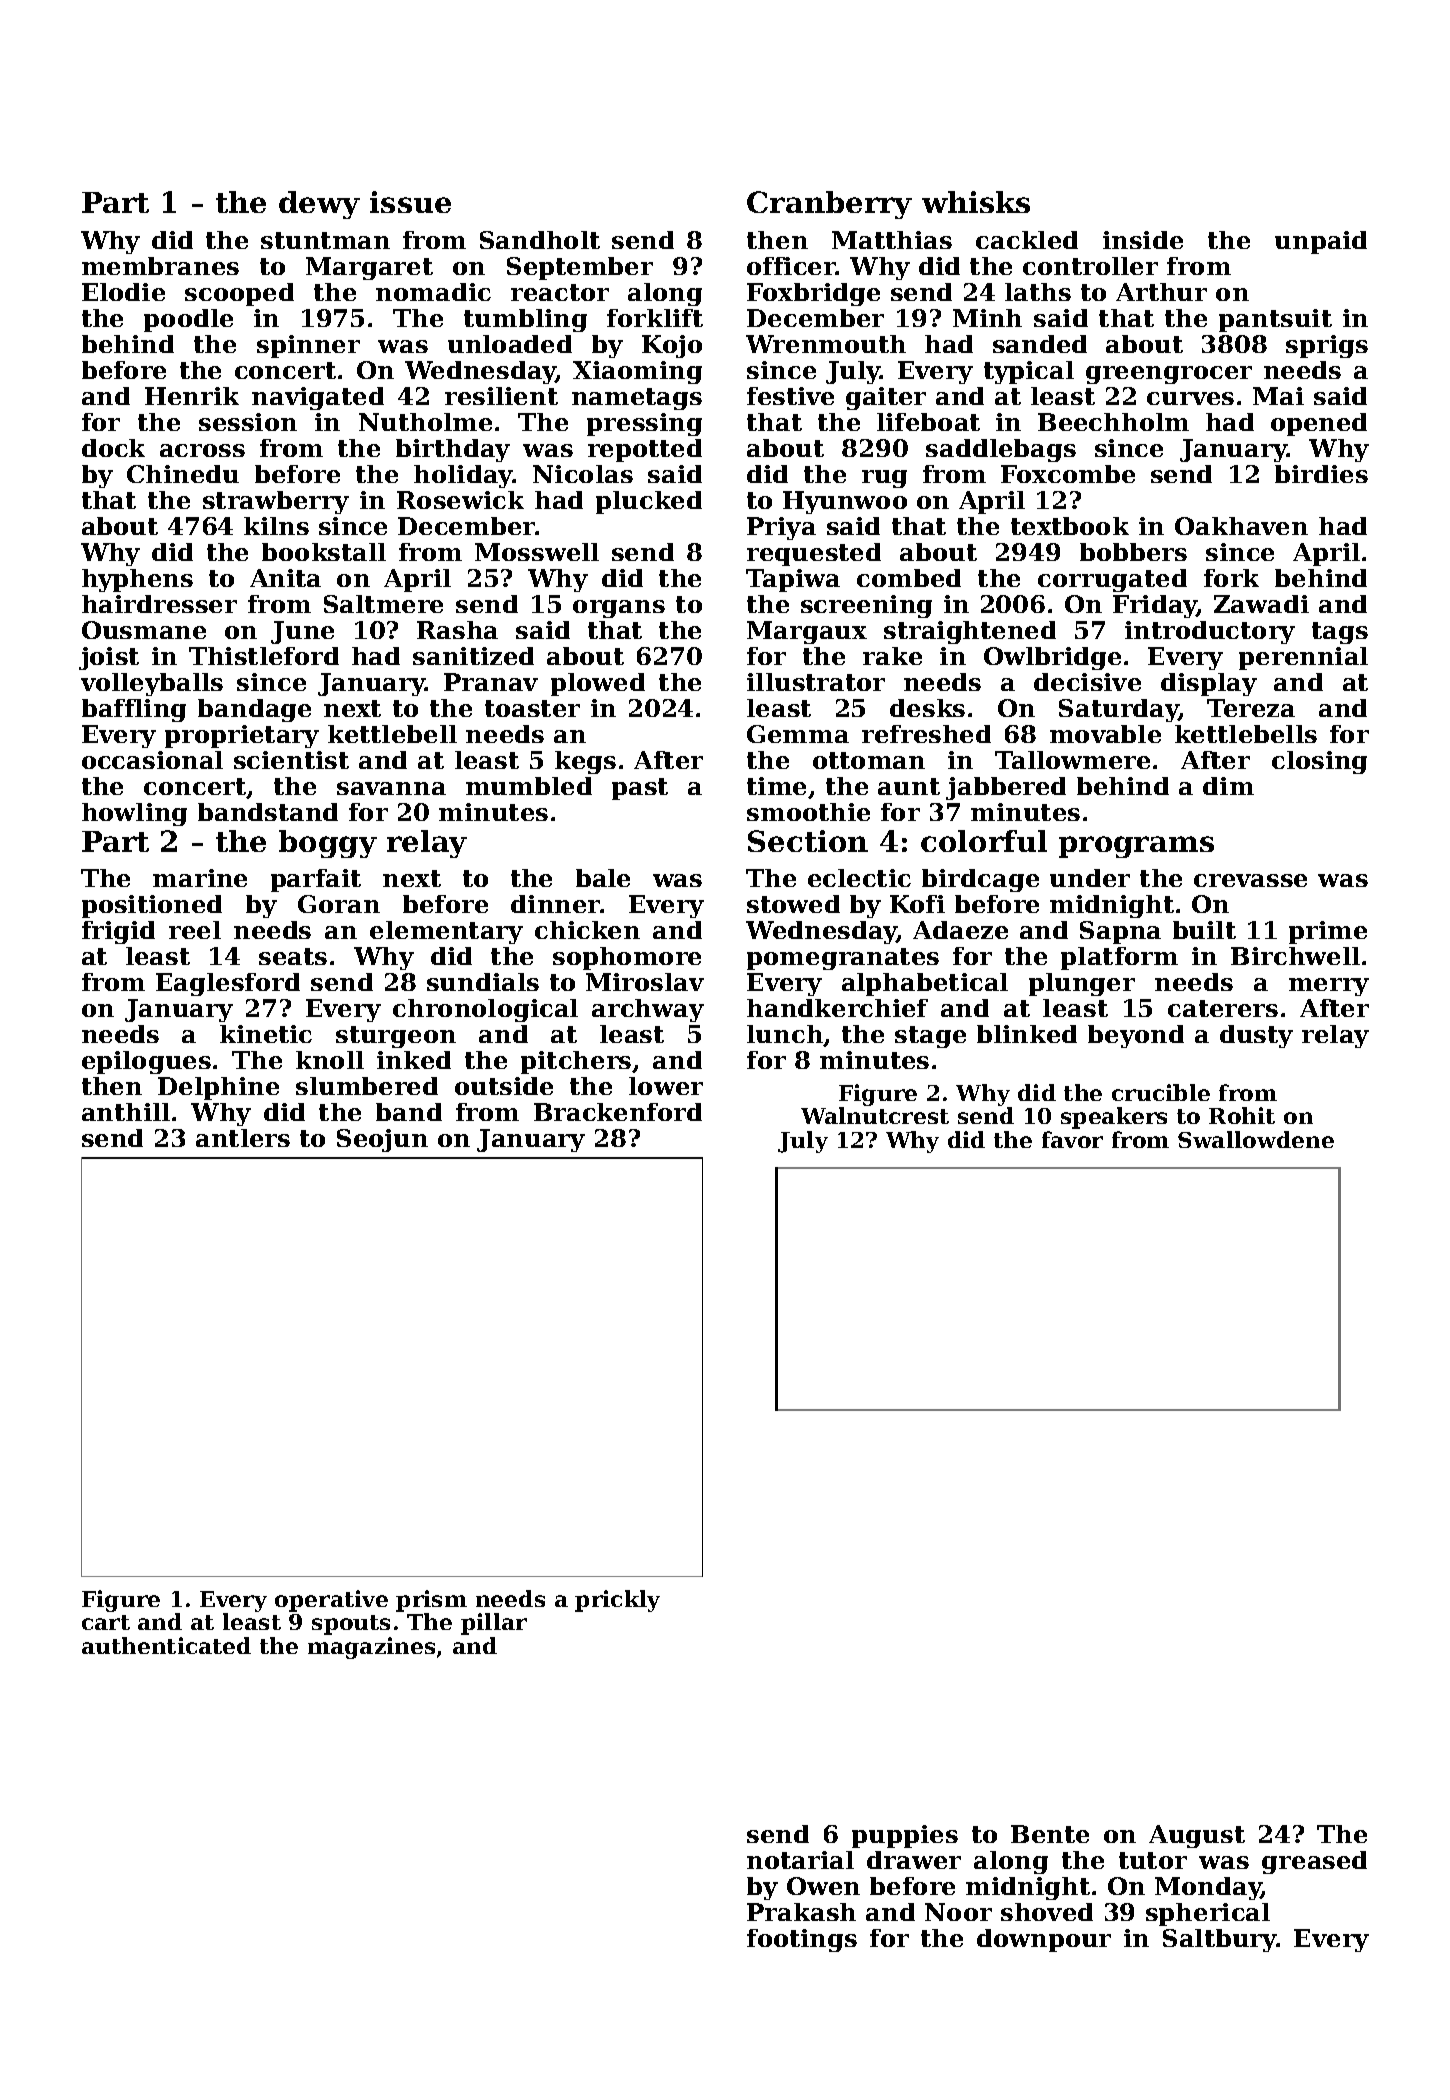  What do you see at coordinates (1133, 552) in the screenshot?
I see `bobbers` at bounding box center [1133, 552].
